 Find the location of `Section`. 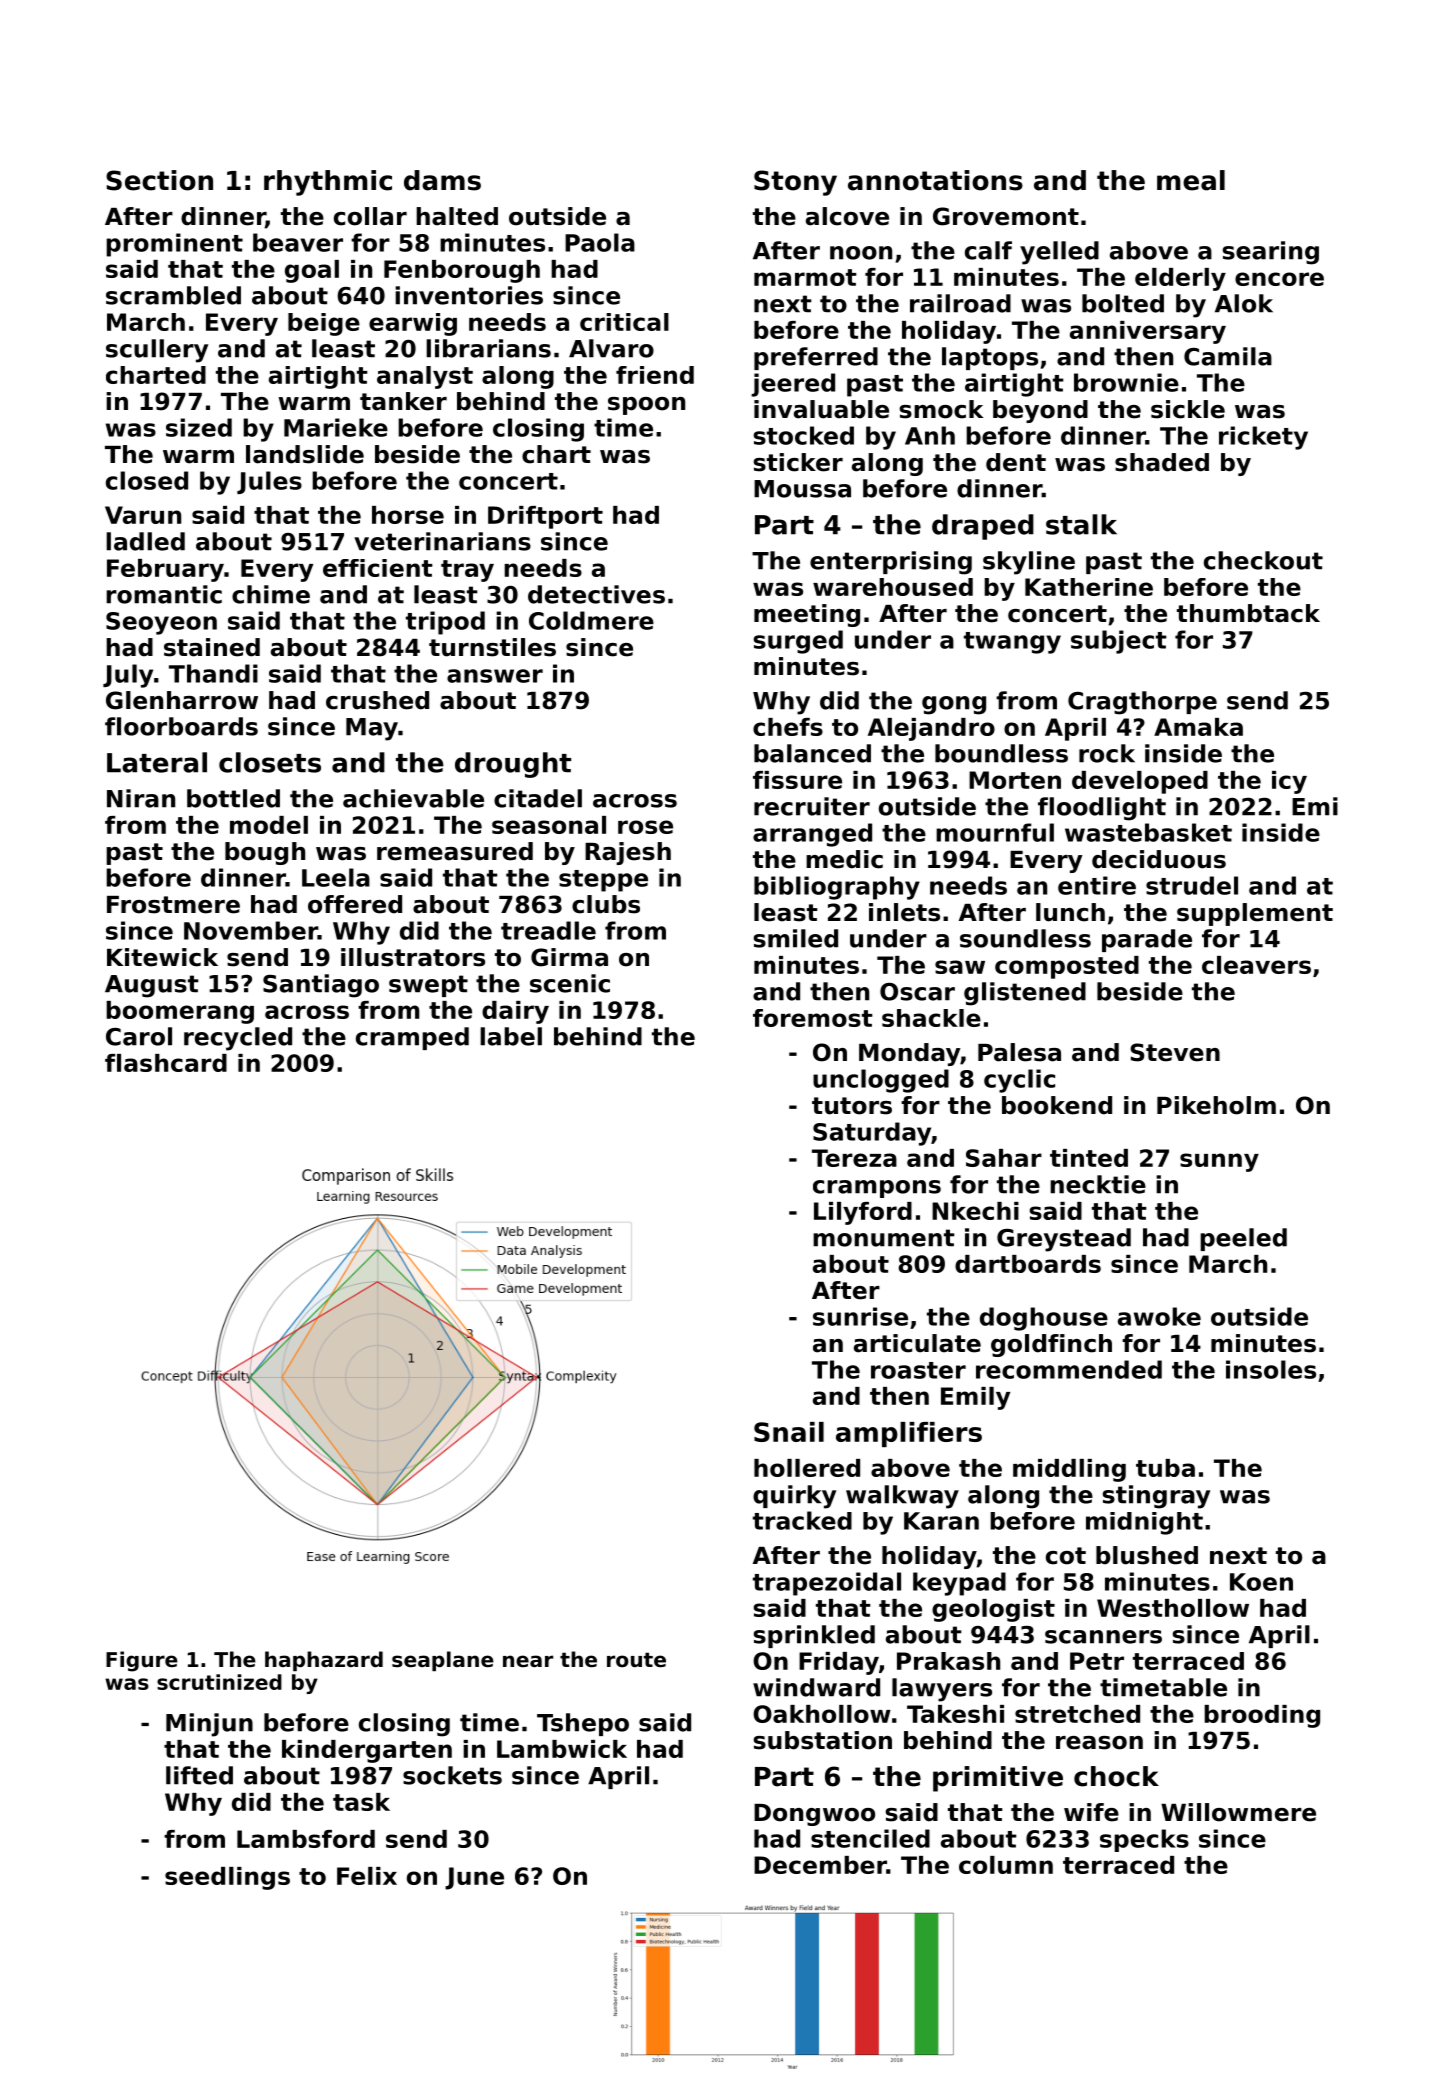

Section is located at coordinates (159, 180).
